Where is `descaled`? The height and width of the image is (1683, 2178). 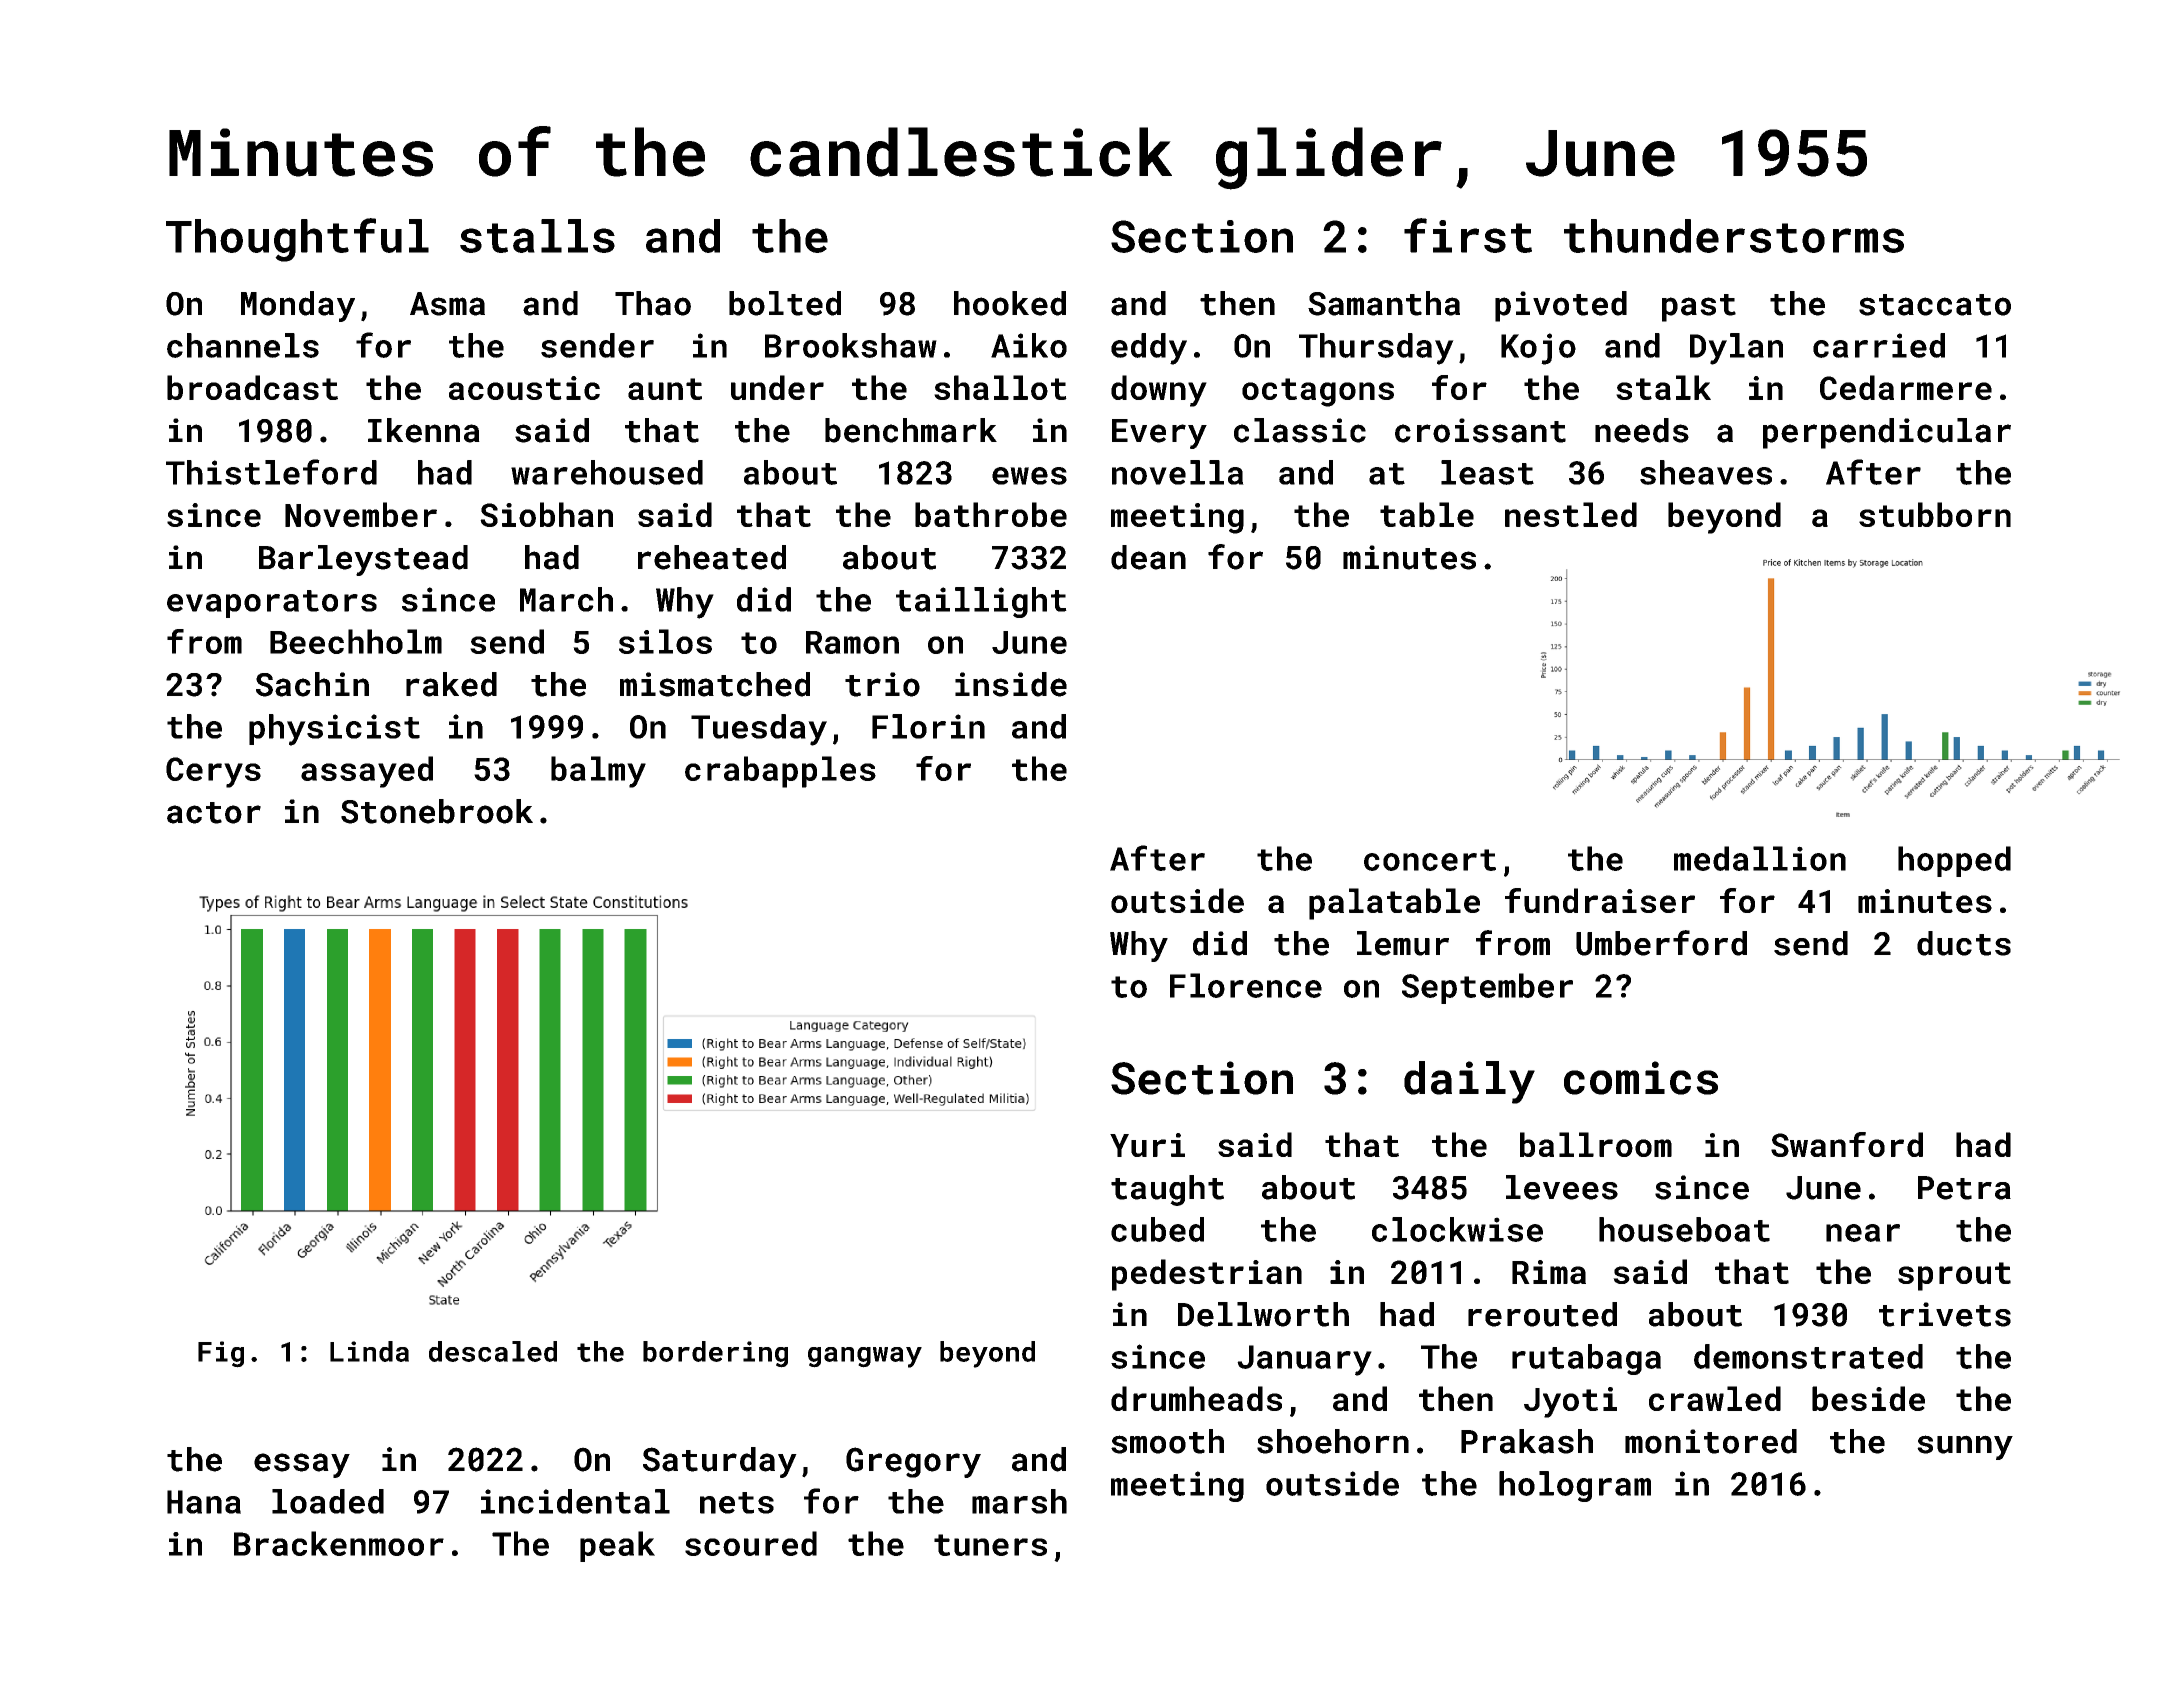
descaled is located at coordinates (493, 1351).
